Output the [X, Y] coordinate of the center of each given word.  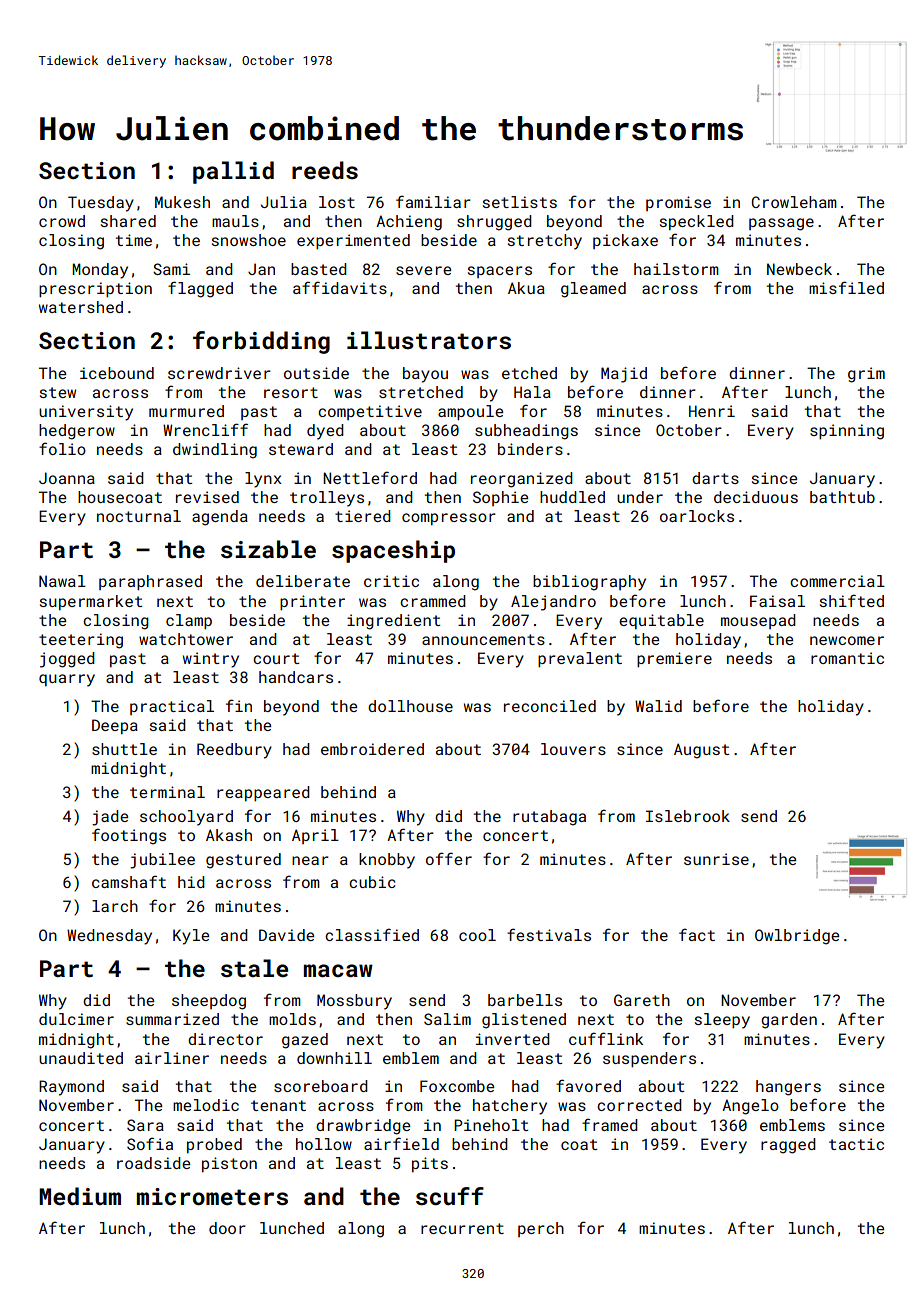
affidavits [340, 287]
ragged [788, 1146]
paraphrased [150, 582]
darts [715, 478]
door [227, 1228]
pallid [233, 172]
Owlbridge [797, 937]
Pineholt [491, 1125]
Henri [712, 411]
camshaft [129, 881]
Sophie [500, 498]
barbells [525, 1000]
